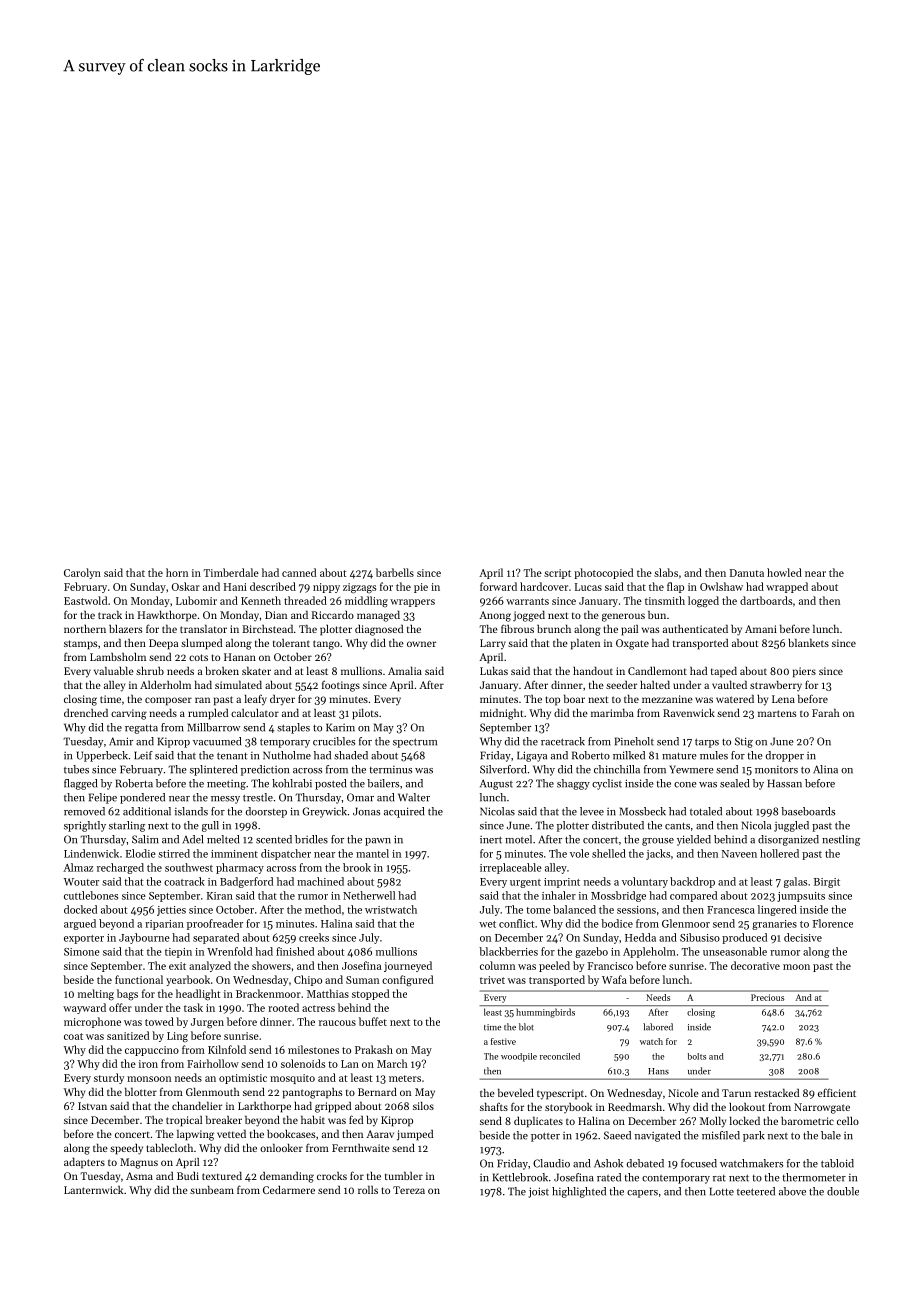 This image has height=1308, width=924. What do you see at coordinates (666, 572) in the image?
I see `slabs` at bounding box center [666, 572].
